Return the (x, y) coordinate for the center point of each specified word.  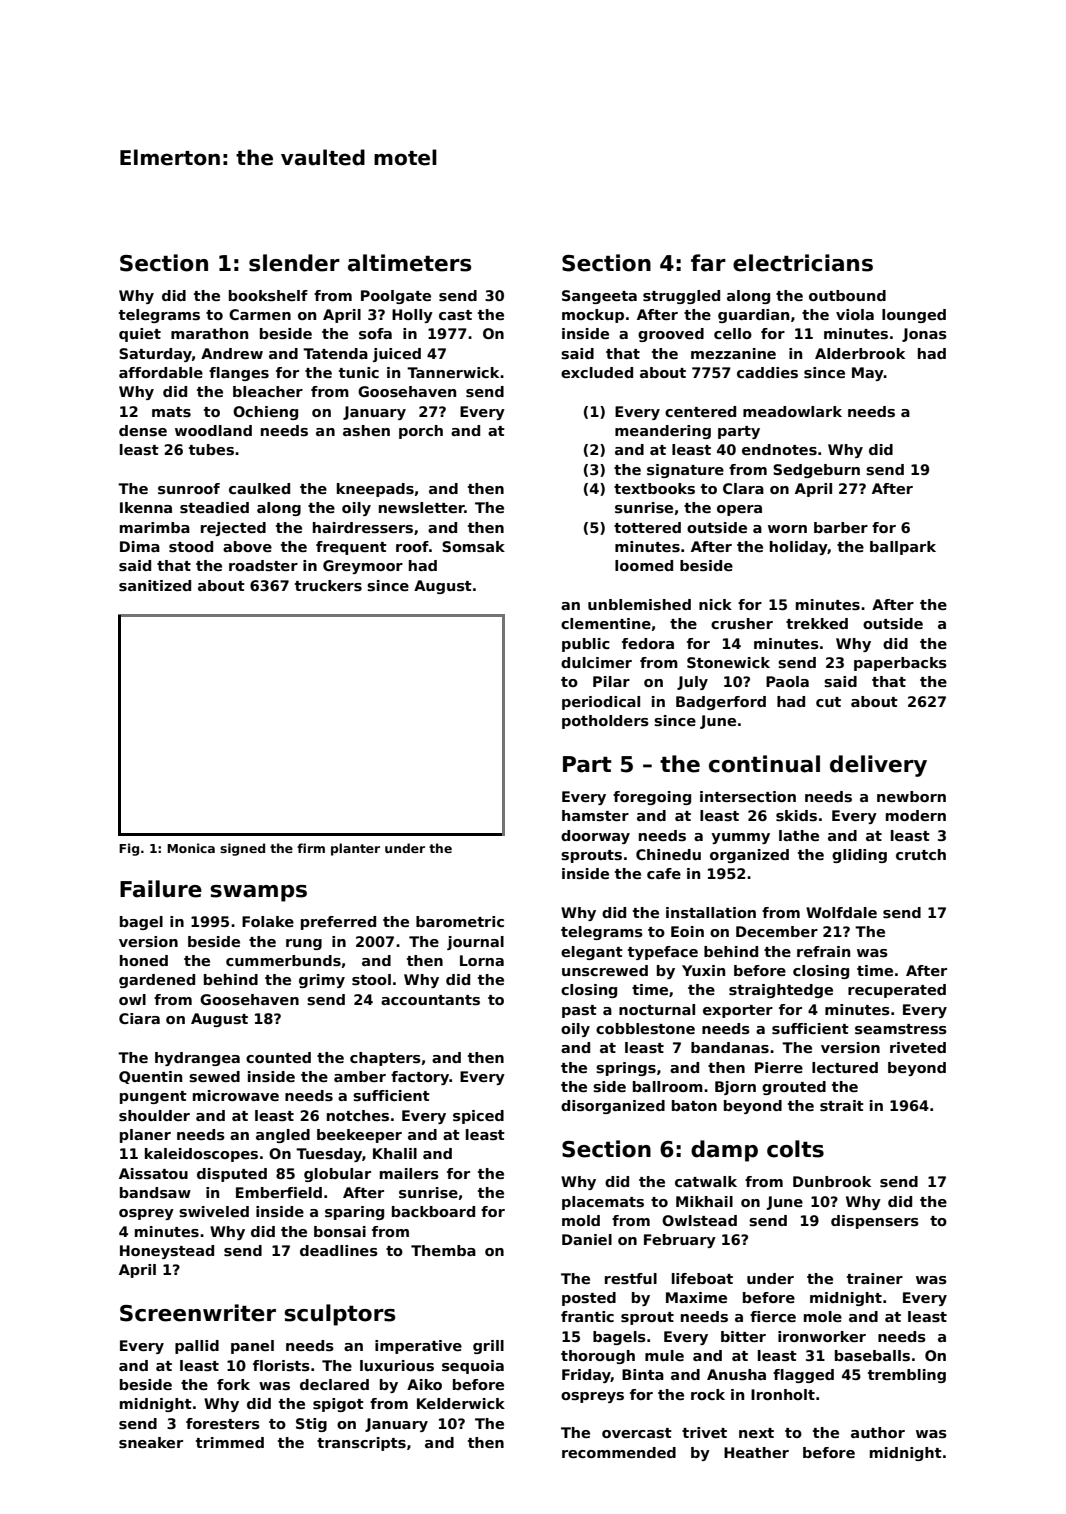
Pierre (779, 1067)
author (878, 1432)
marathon (209, 333)
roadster (263, 565)
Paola (787, 681)
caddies (767, 372)
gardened (157, 981)
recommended (619, 1452)
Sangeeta (599, 297)
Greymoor (363, 567)
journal (475, 943)
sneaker (151, 1442)
